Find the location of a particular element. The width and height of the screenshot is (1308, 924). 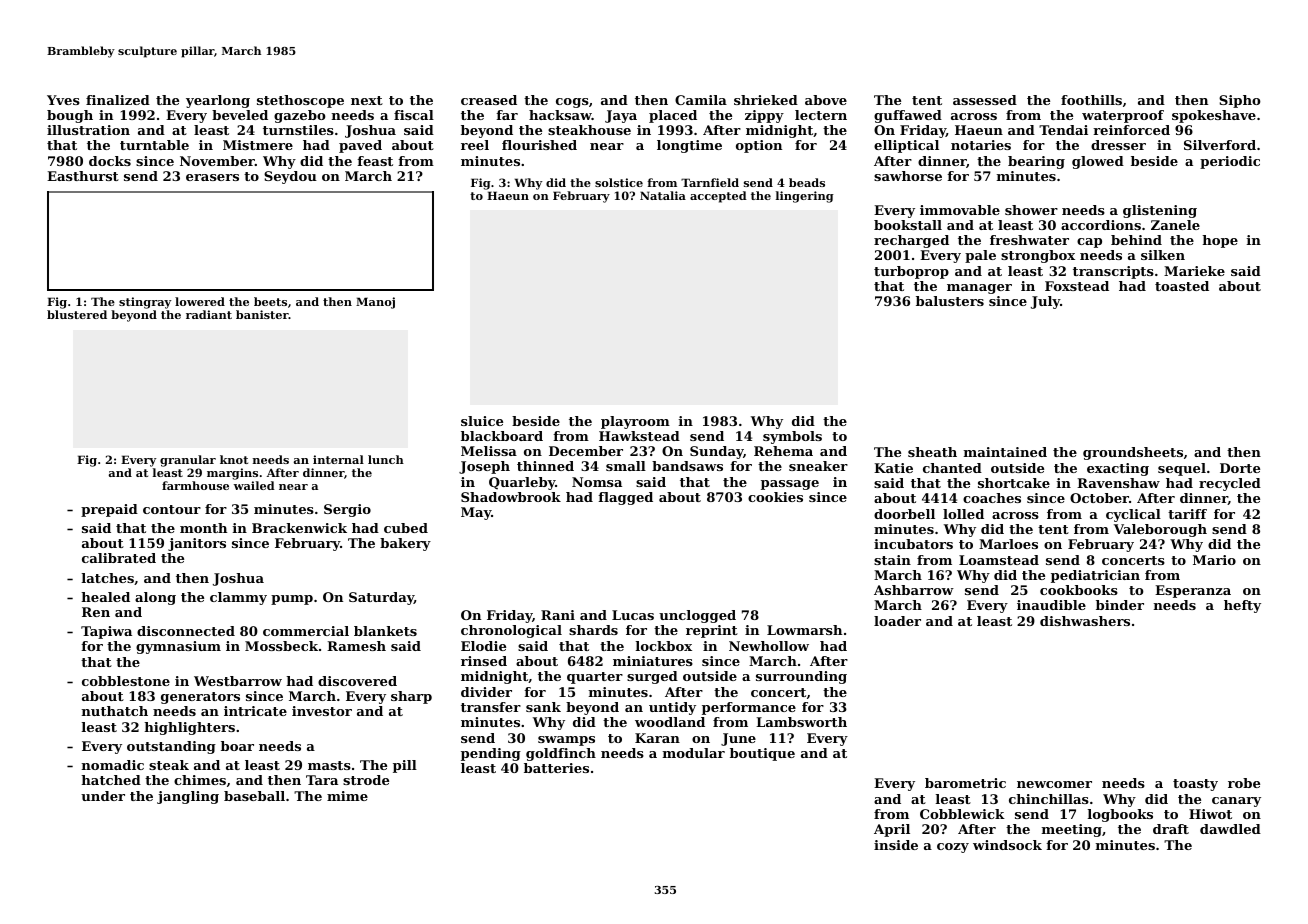

coaches is located at coordinates (992, 498).
